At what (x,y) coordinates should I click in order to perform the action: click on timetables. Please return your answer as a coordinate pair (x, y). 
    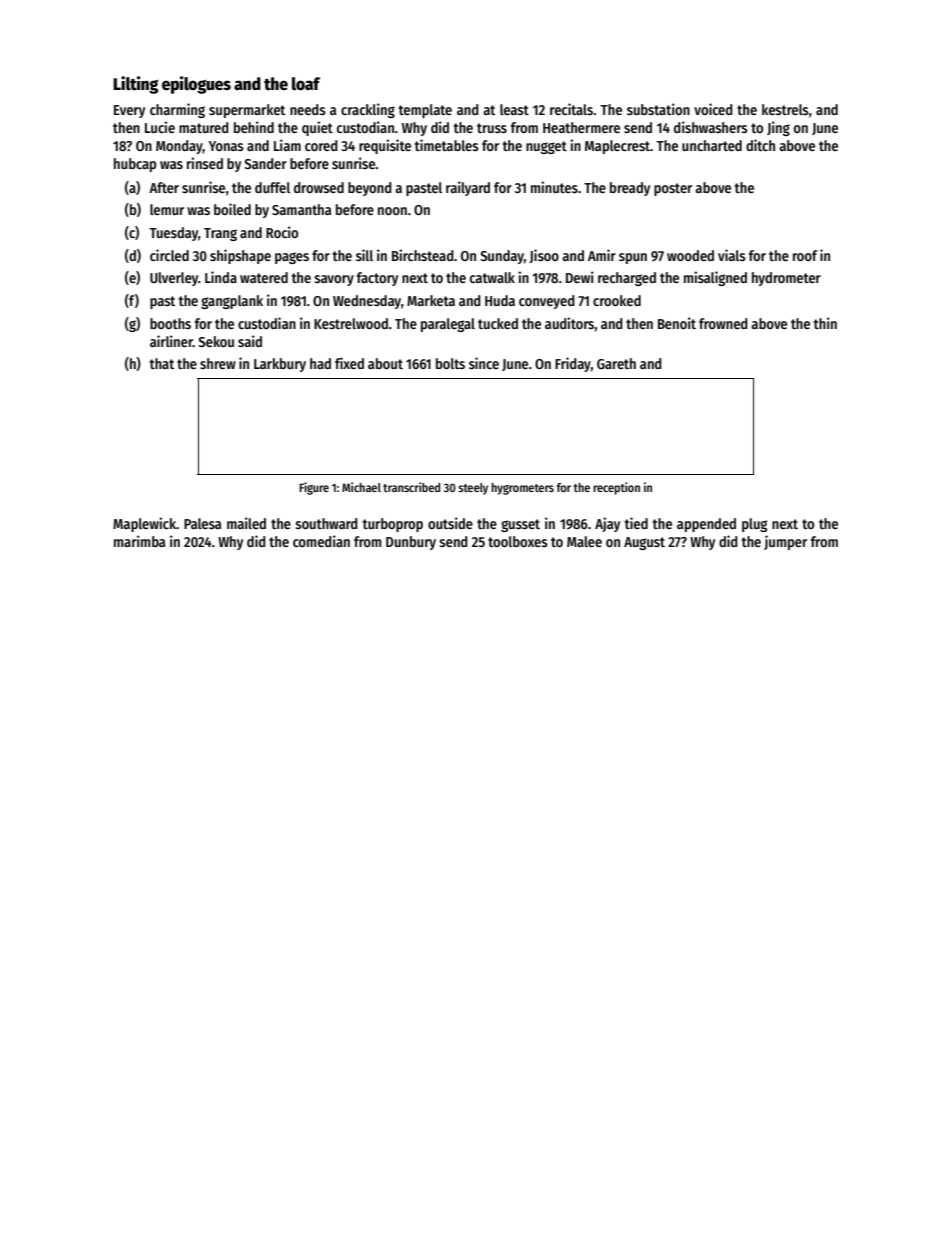
    Looking at the image, I should click on (447, 145).
